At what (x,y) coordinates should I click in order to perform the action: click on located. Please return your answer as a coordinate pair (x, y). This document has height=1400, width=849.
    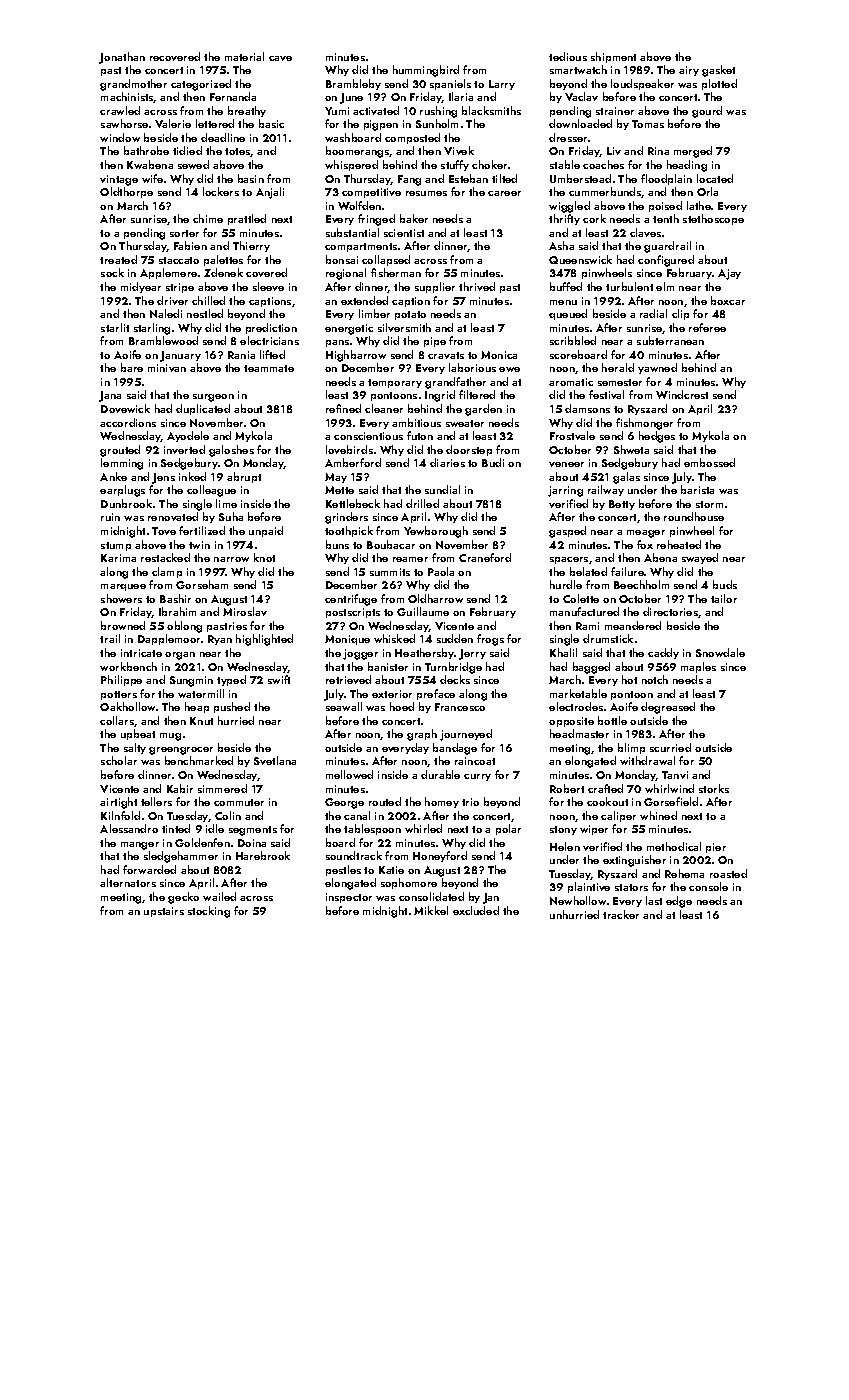
    Looking at the image, I should click on (715, 178).
